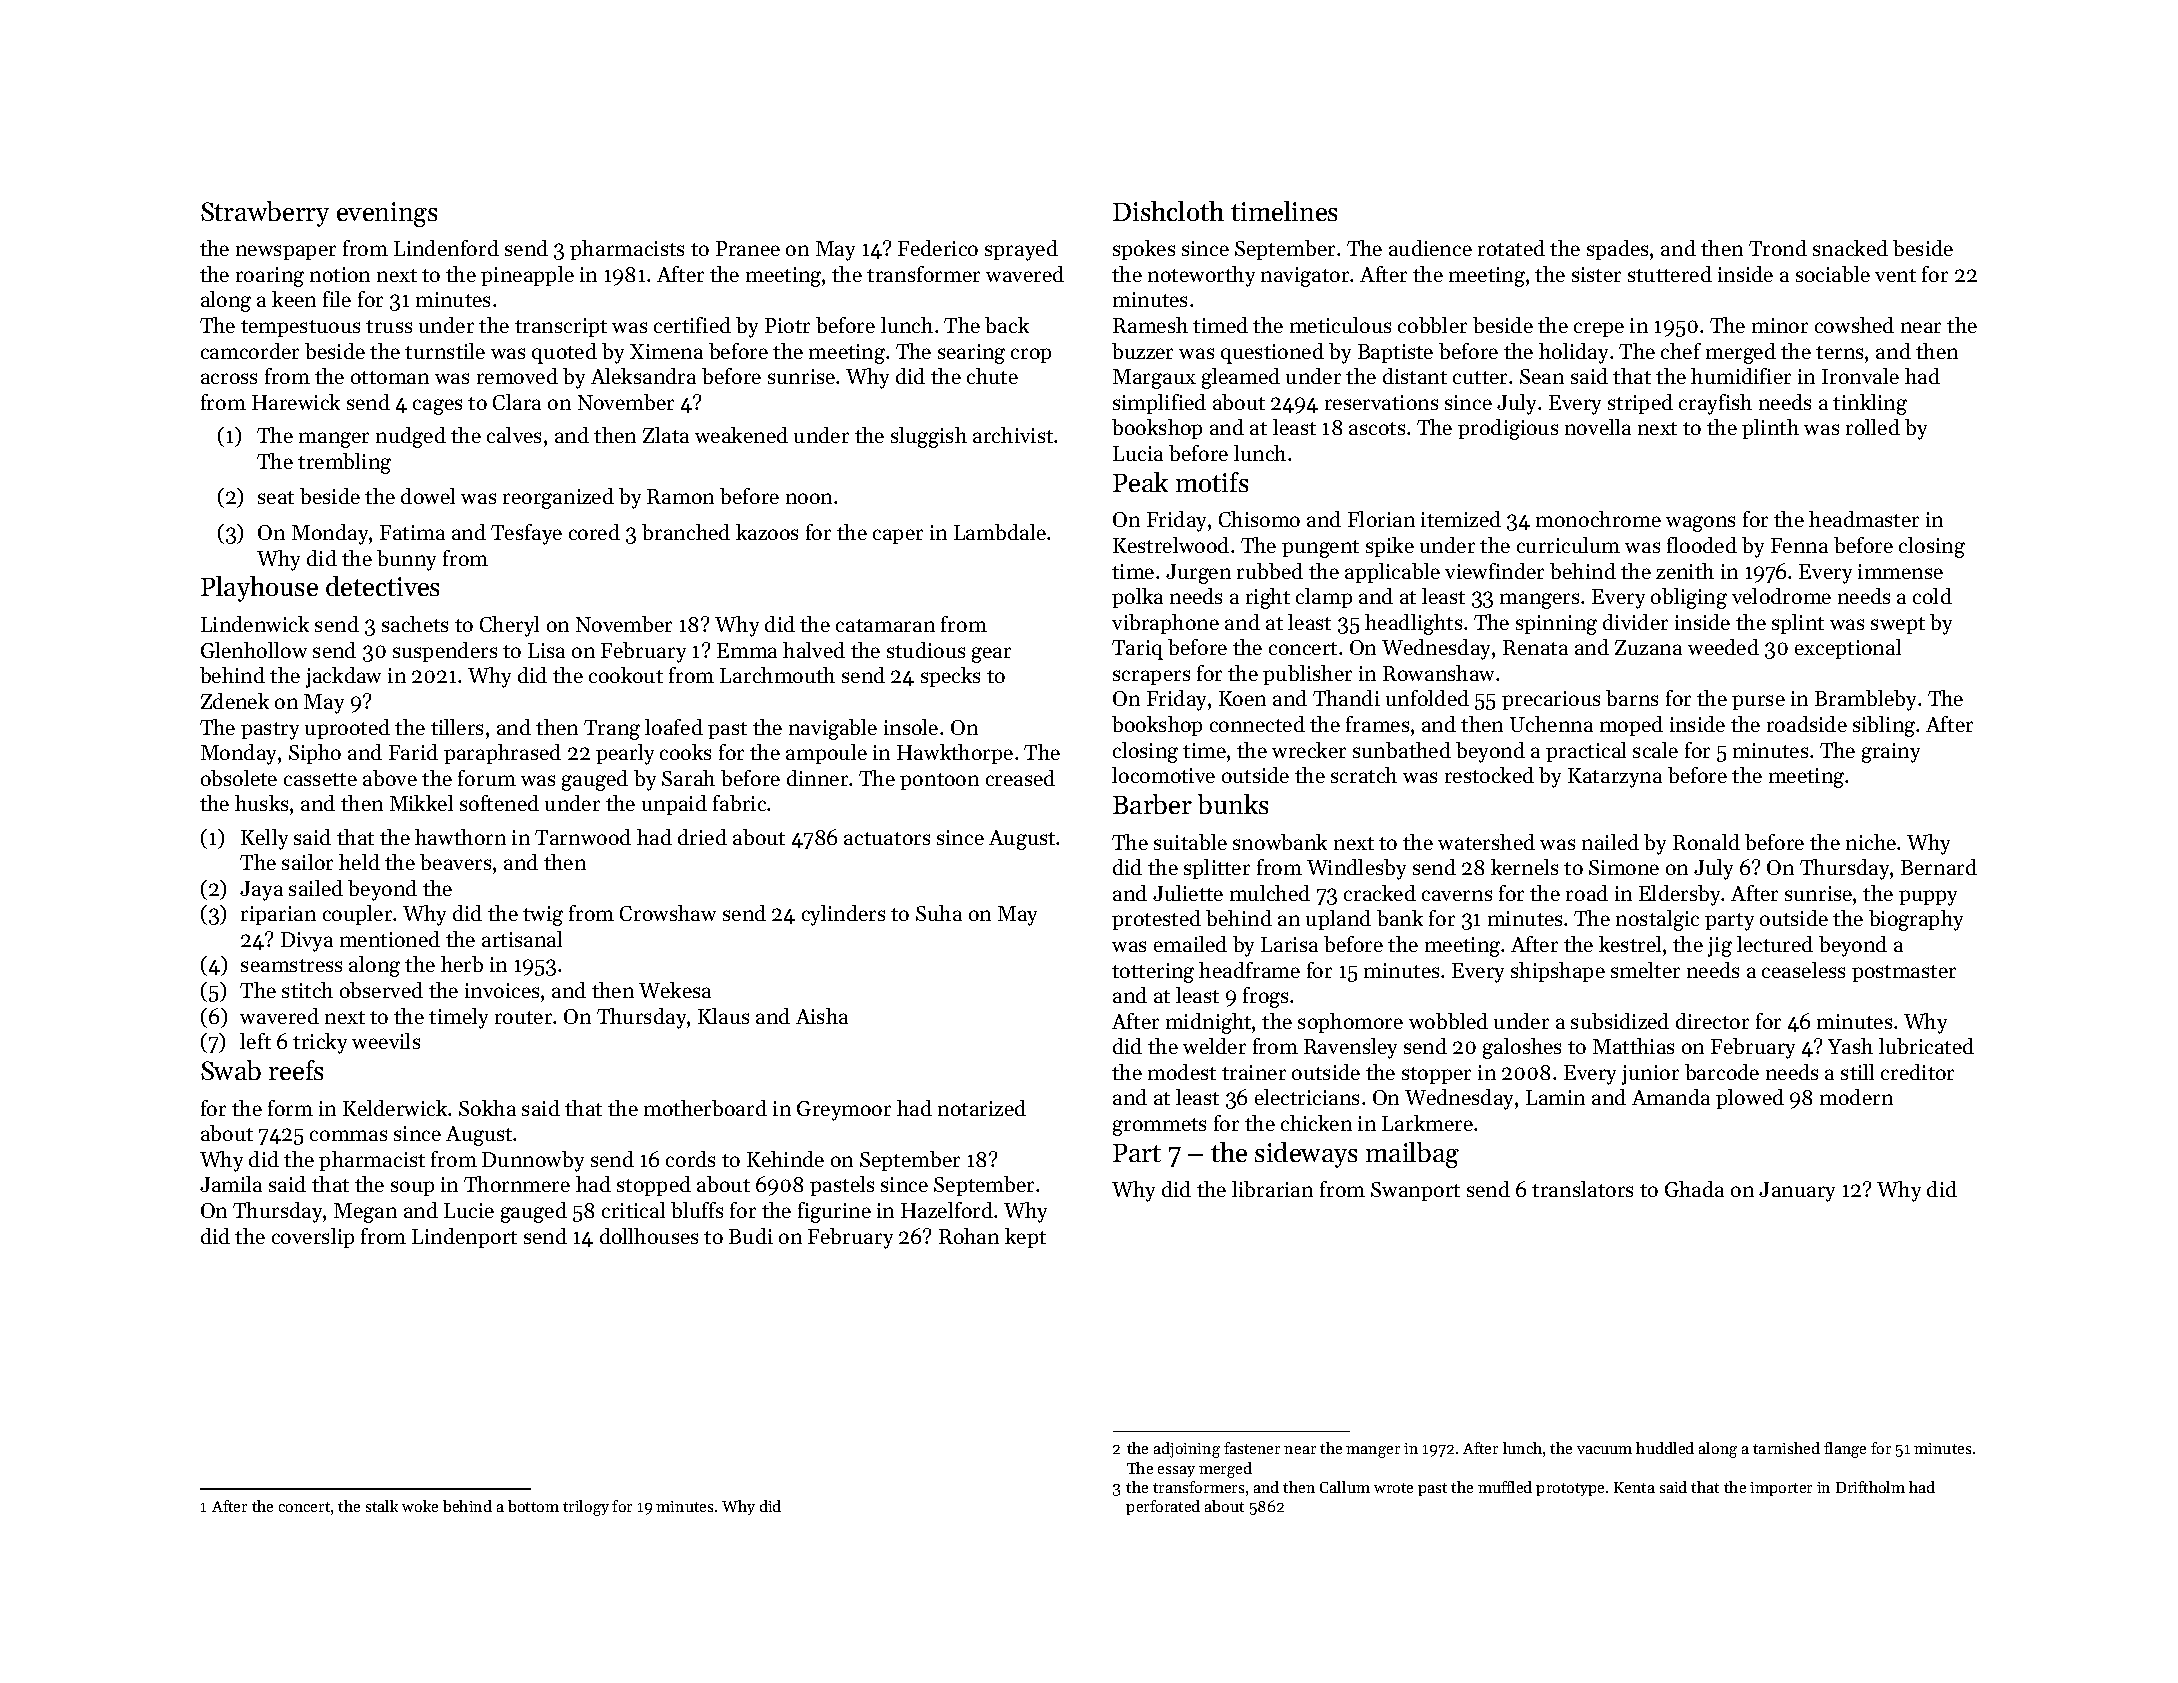 The width and height of the screenshot is (2178, 1683). What do you see at coordinates (1681, 351) in the screenshot?
I see `chef` at bounding box center [1681, 351].
